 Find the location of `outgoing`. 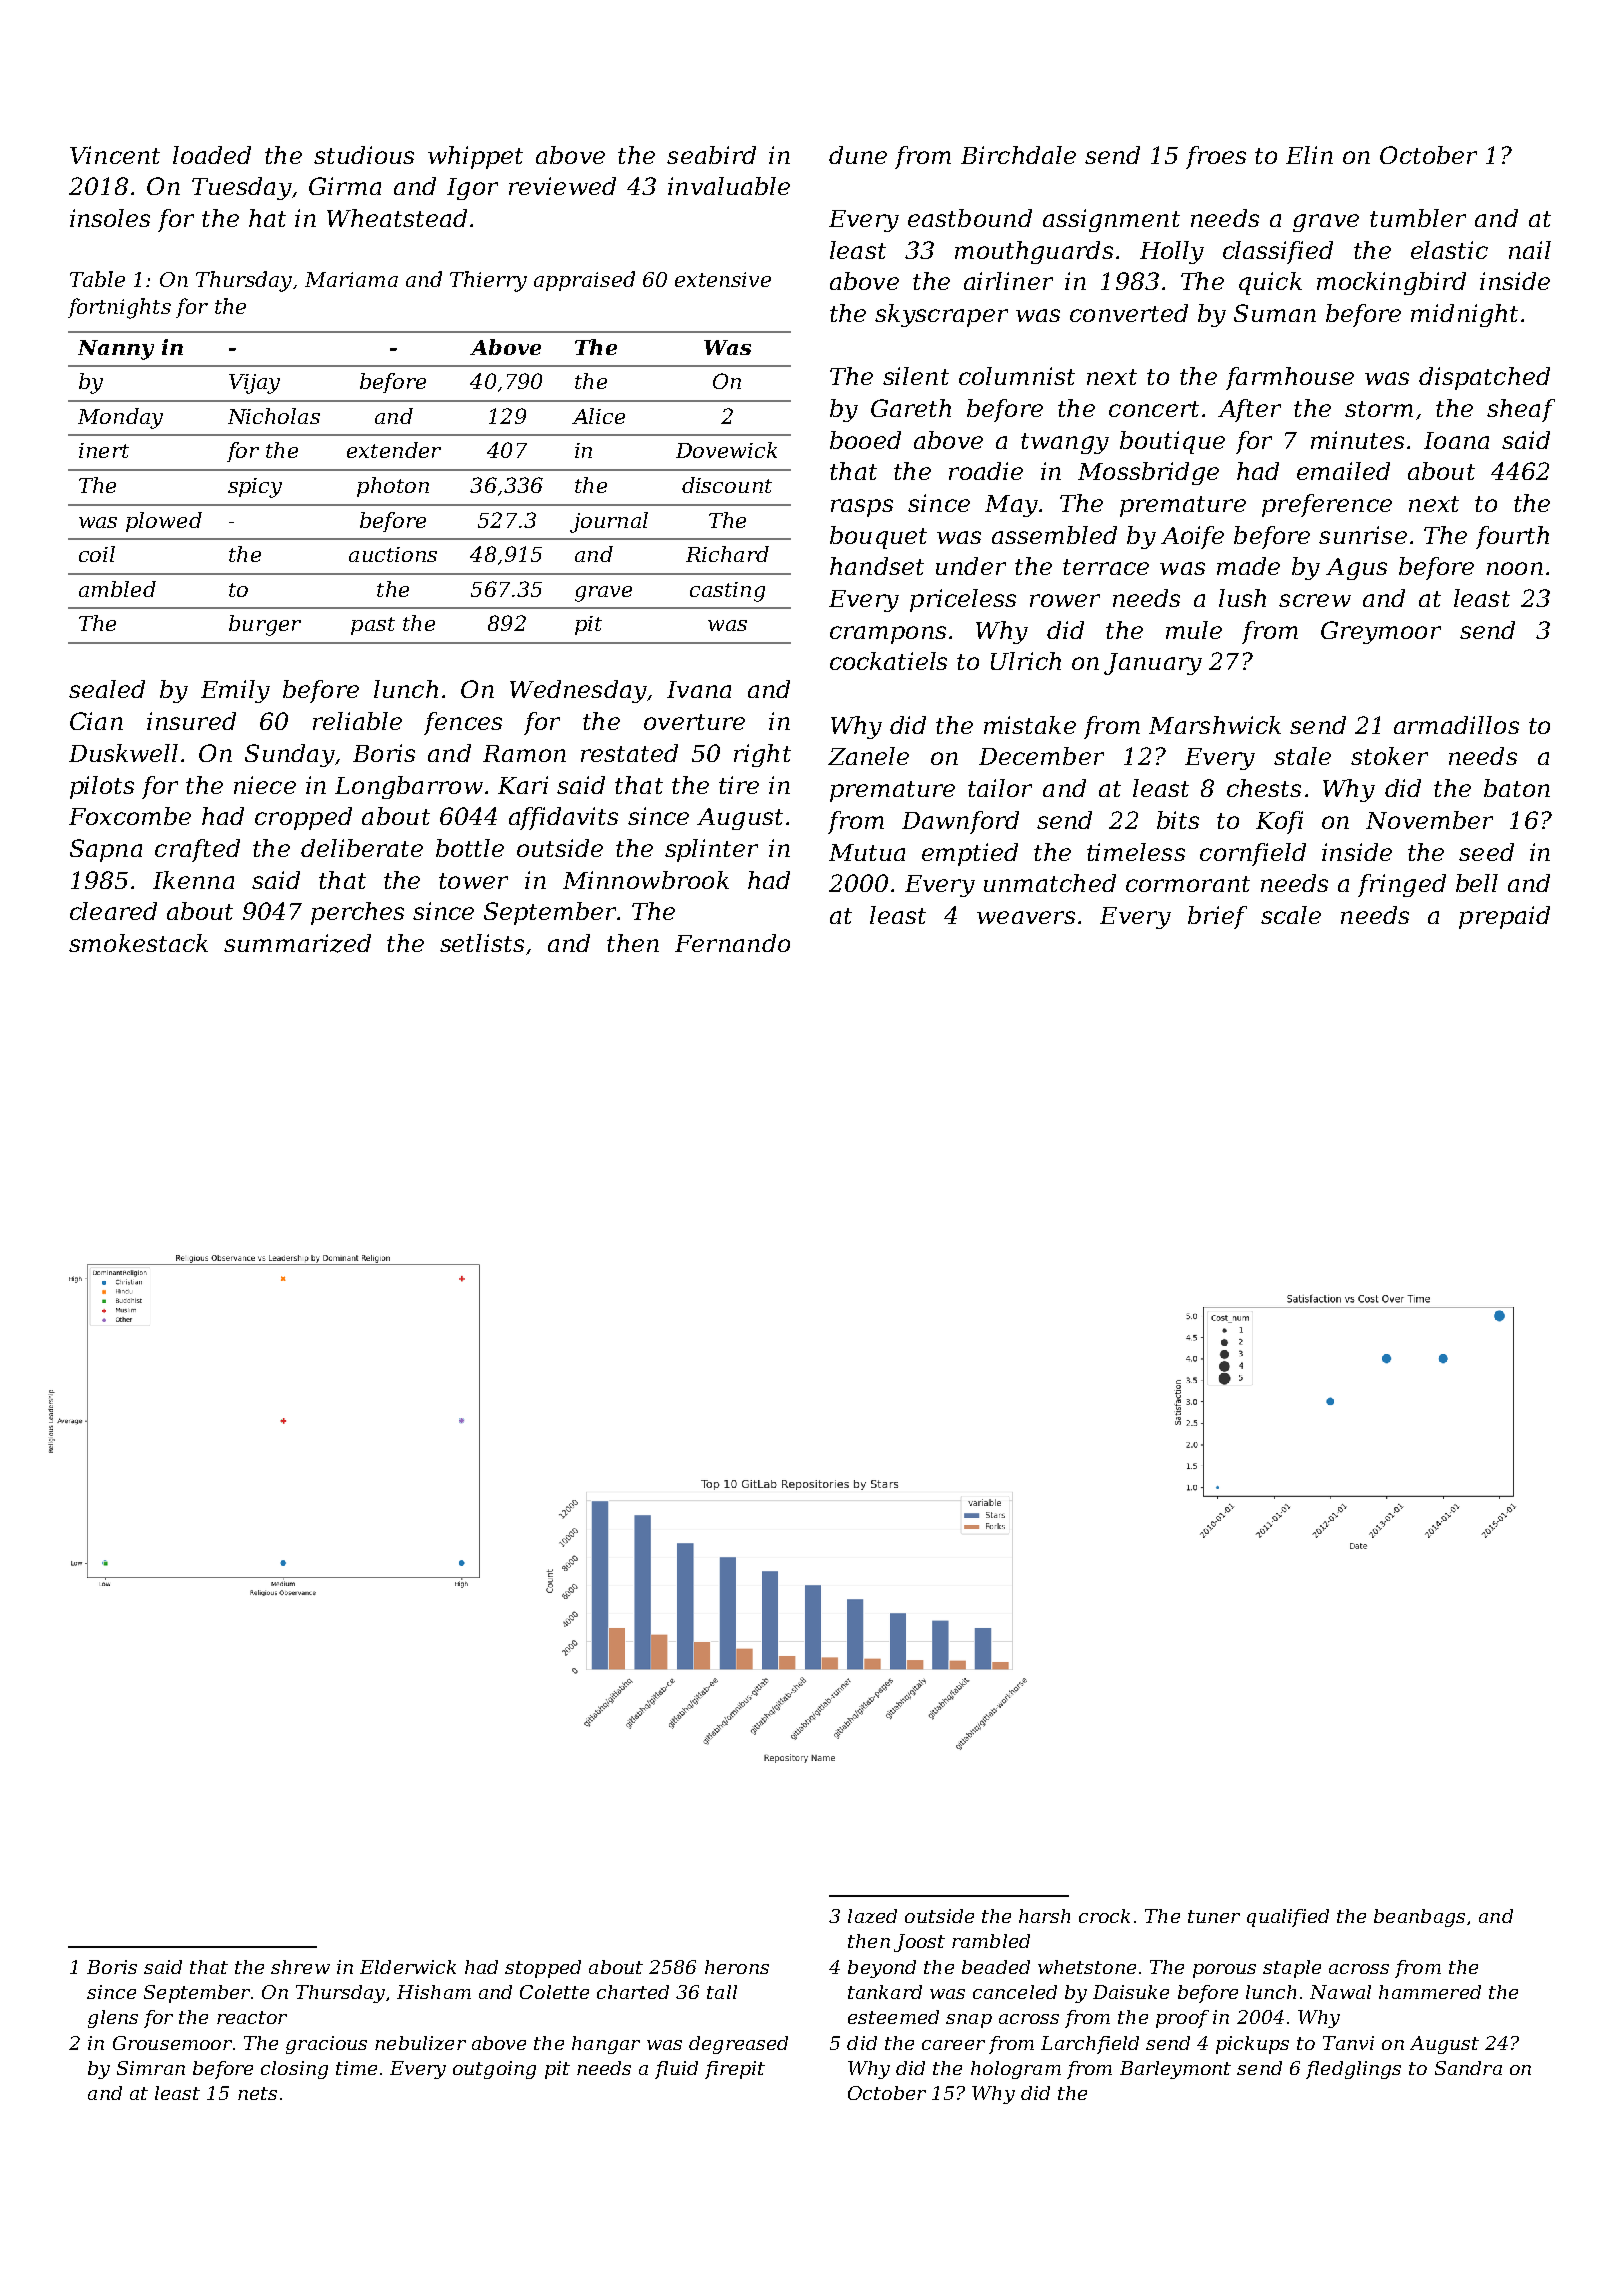

outgoing is located at coordinates (494, 2070).
